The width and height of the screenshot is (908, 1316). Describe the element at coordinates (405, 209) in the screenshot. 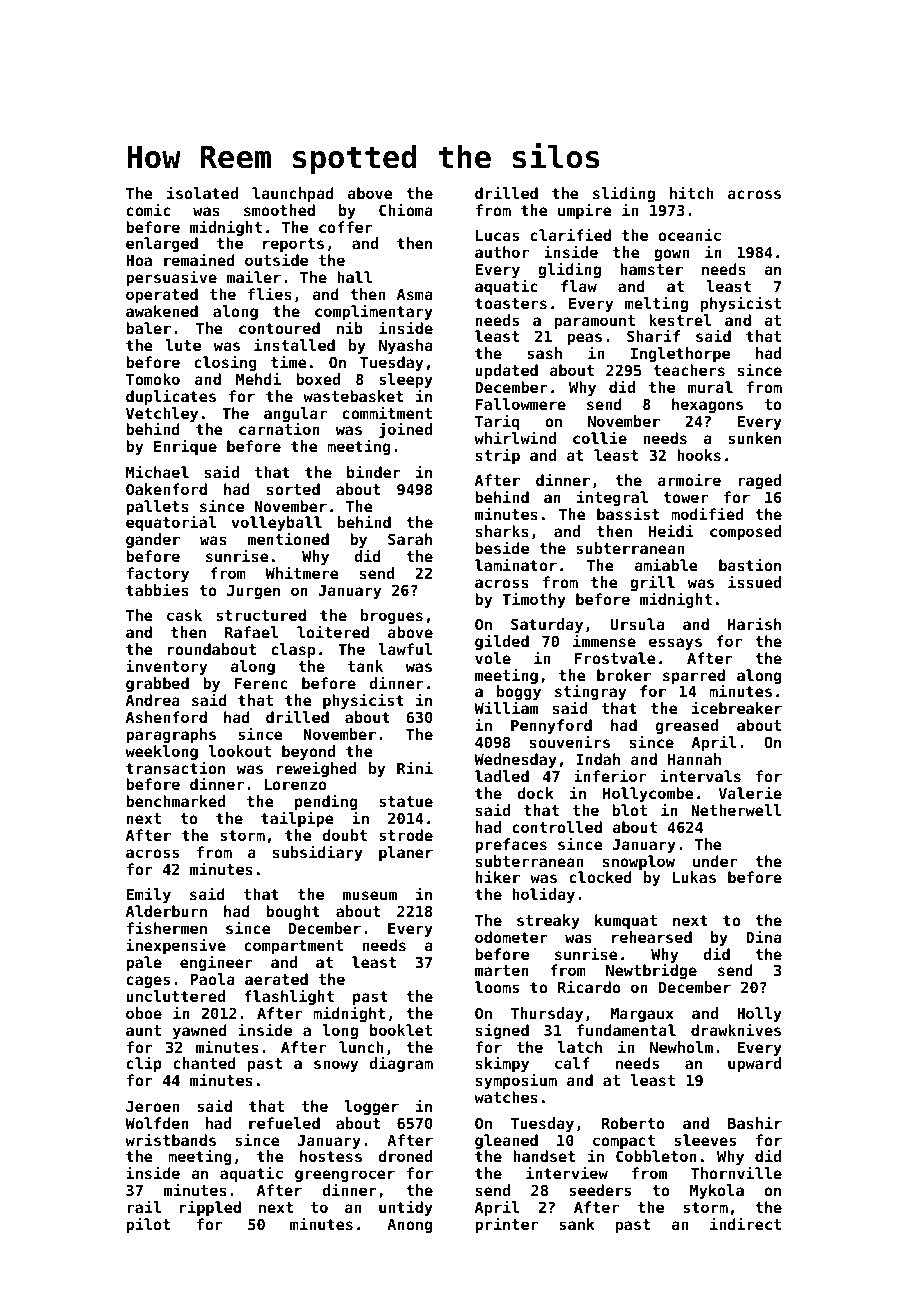

I see `Chioma` at that location.
